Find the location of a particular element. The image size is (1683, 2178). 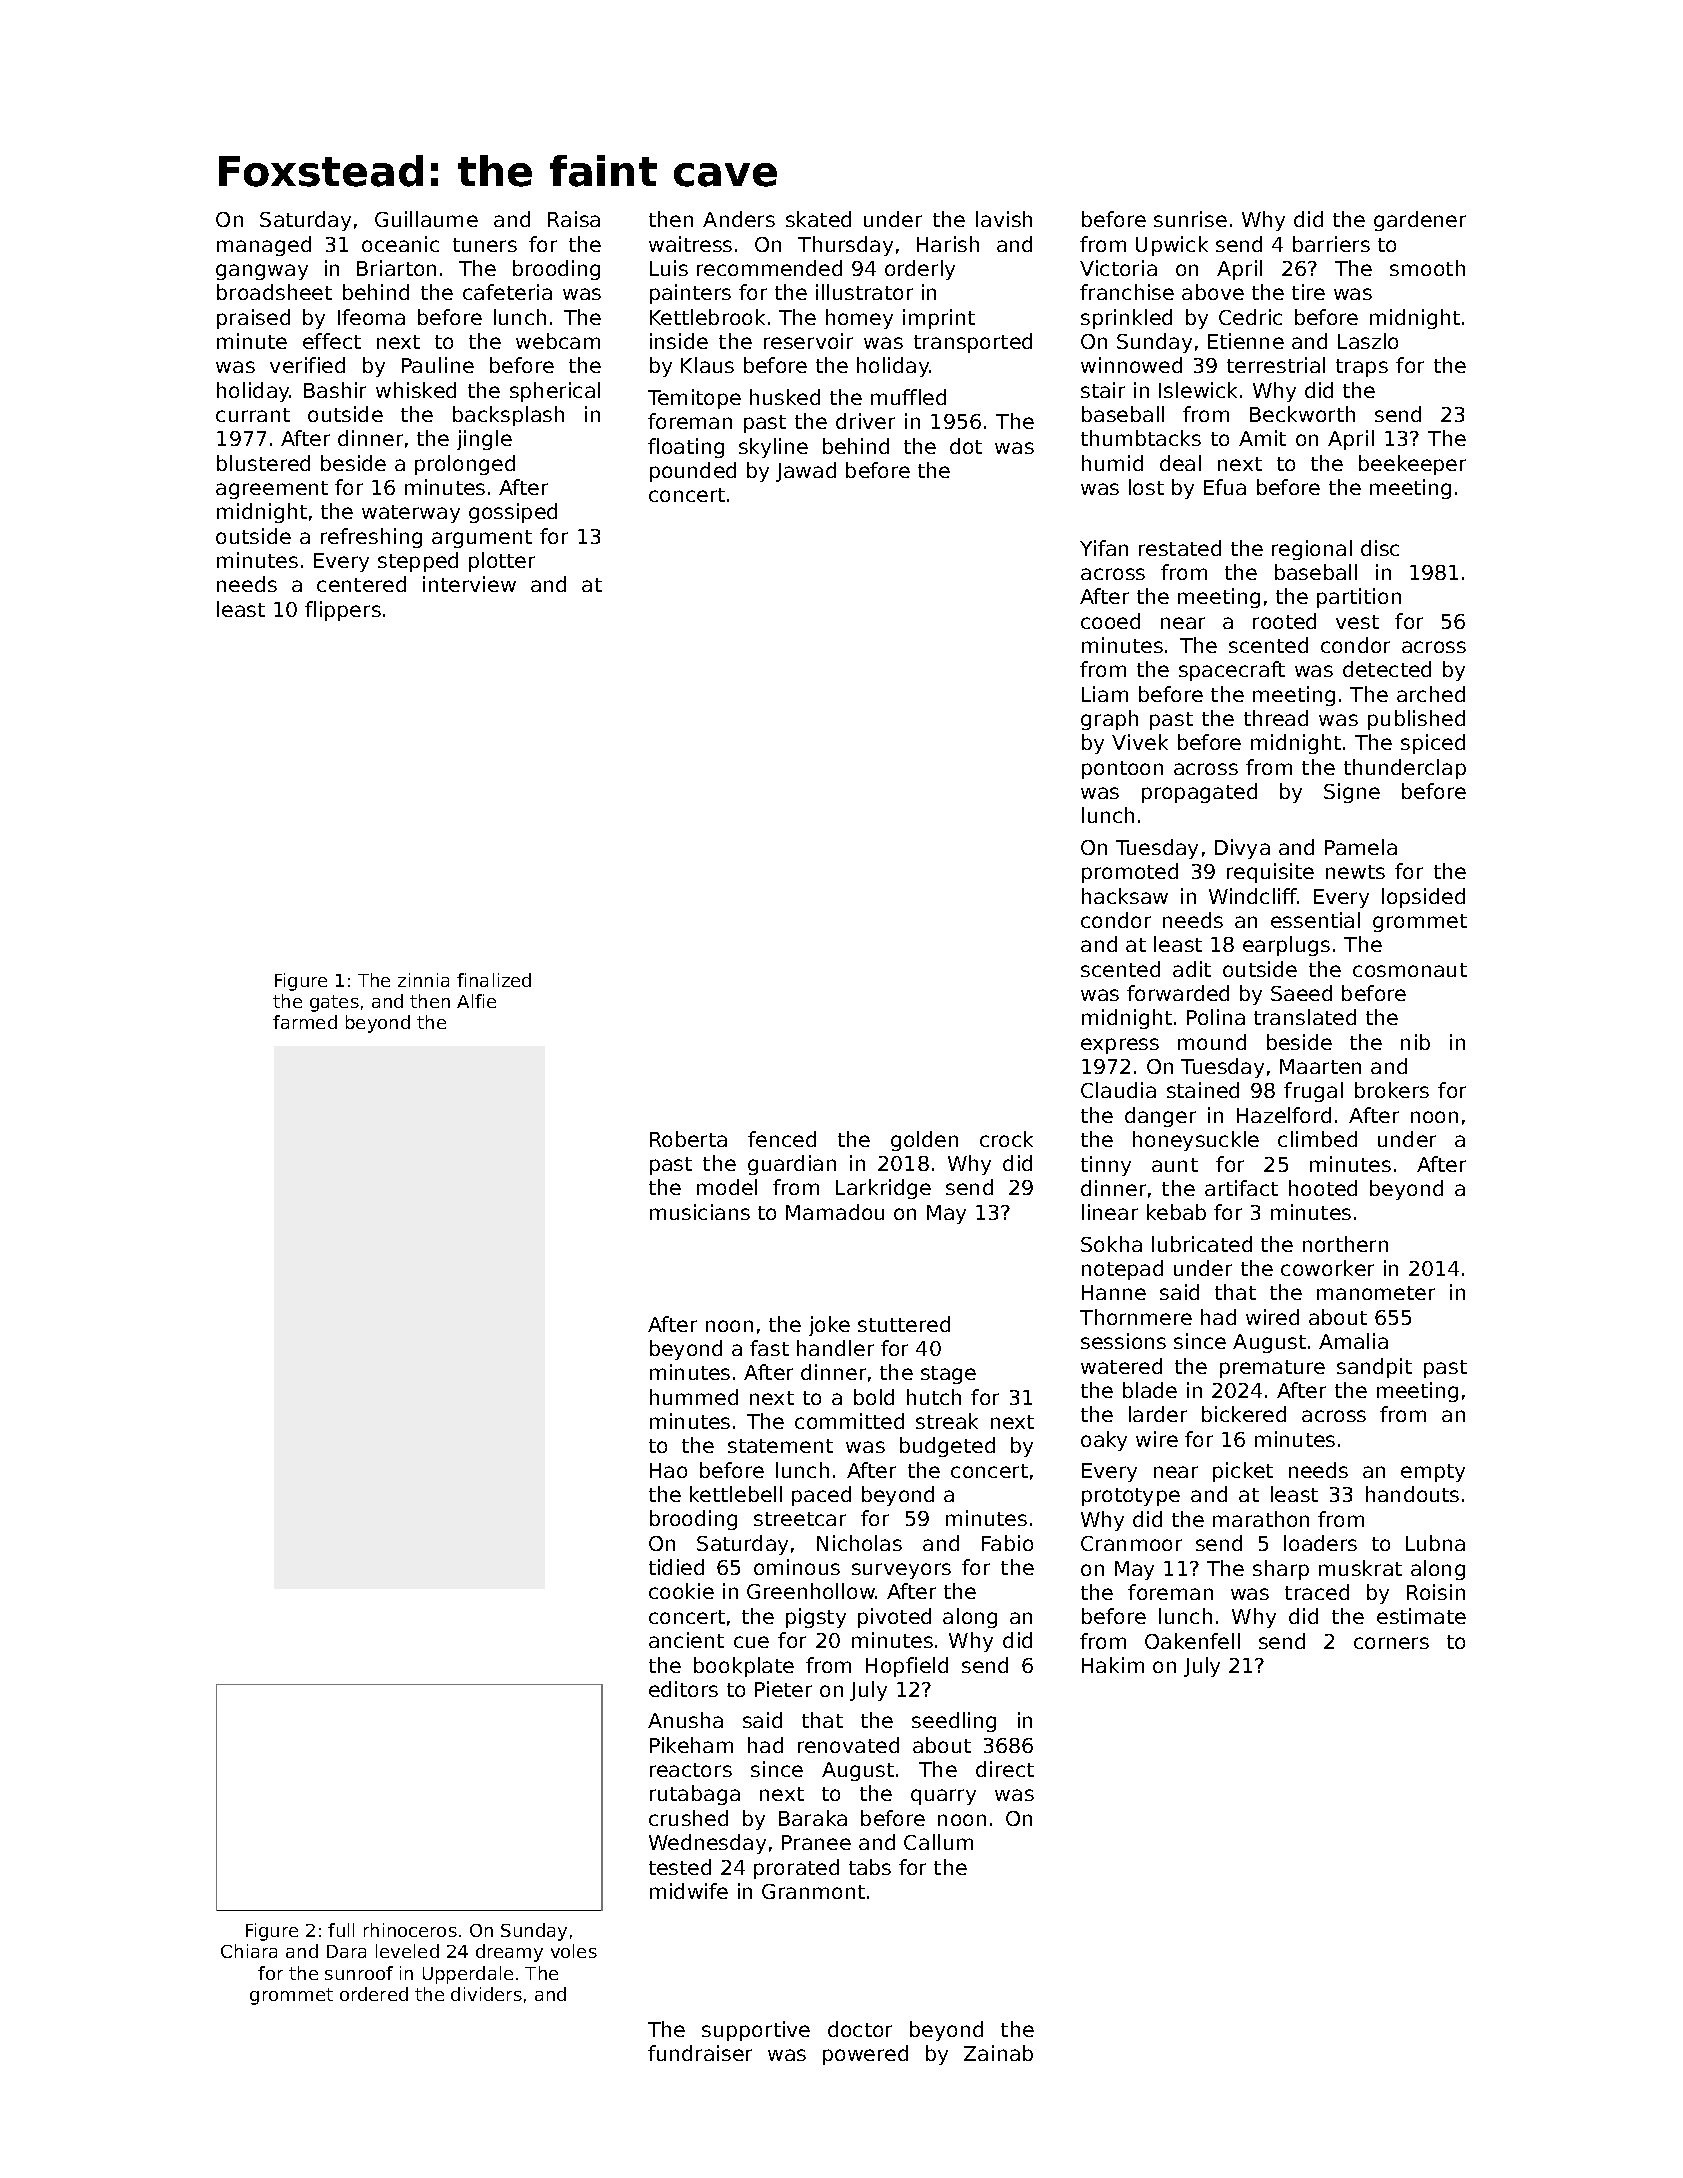

pontoon is located at coordinates (1122, 770).
